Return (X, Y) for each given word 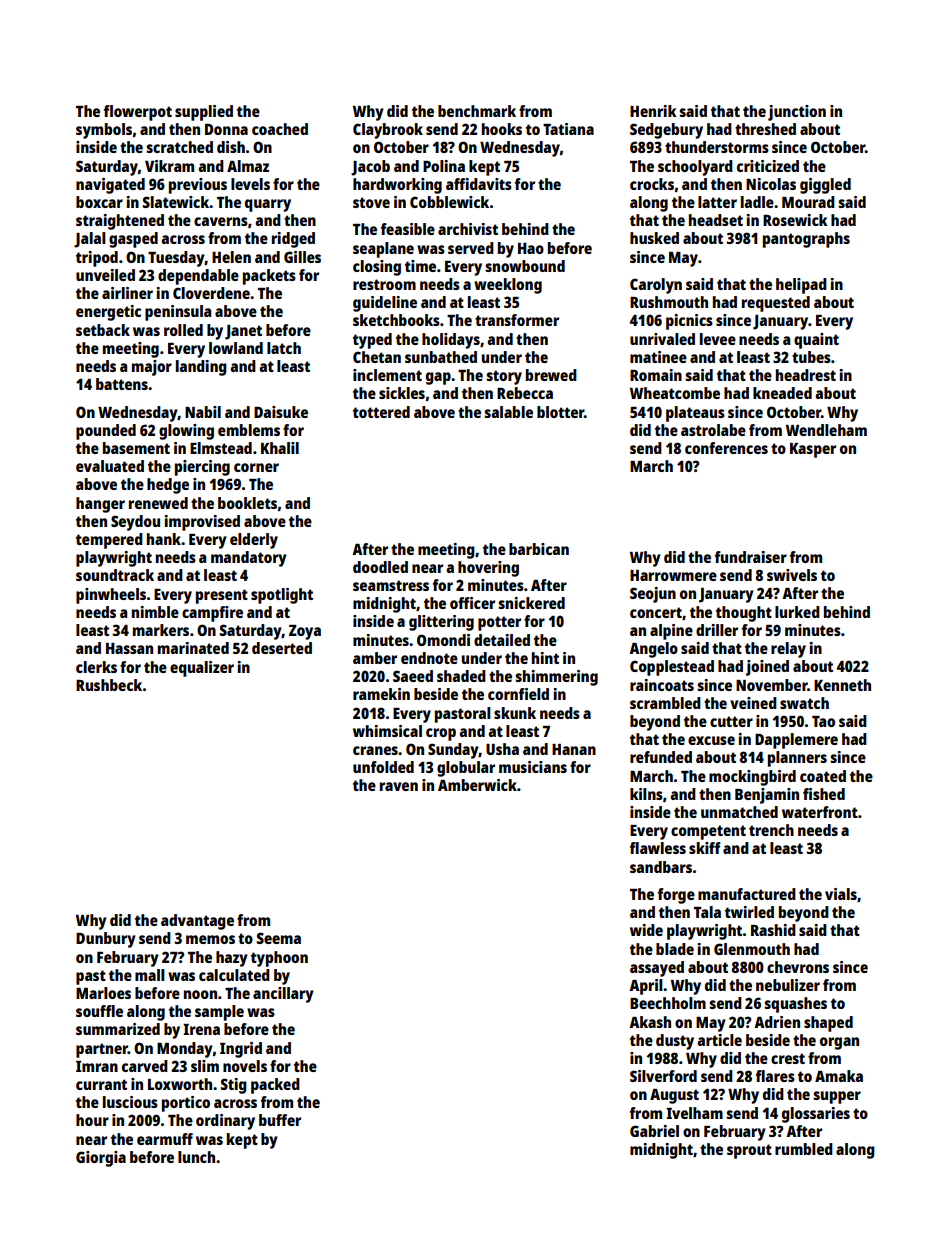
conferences (726, 448)
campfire (212, 614)
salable (508, 412)
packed (275, 1086)
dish (231, 147)
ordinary (225, 1122)
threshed (765, 129)
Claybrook (388, 131)
